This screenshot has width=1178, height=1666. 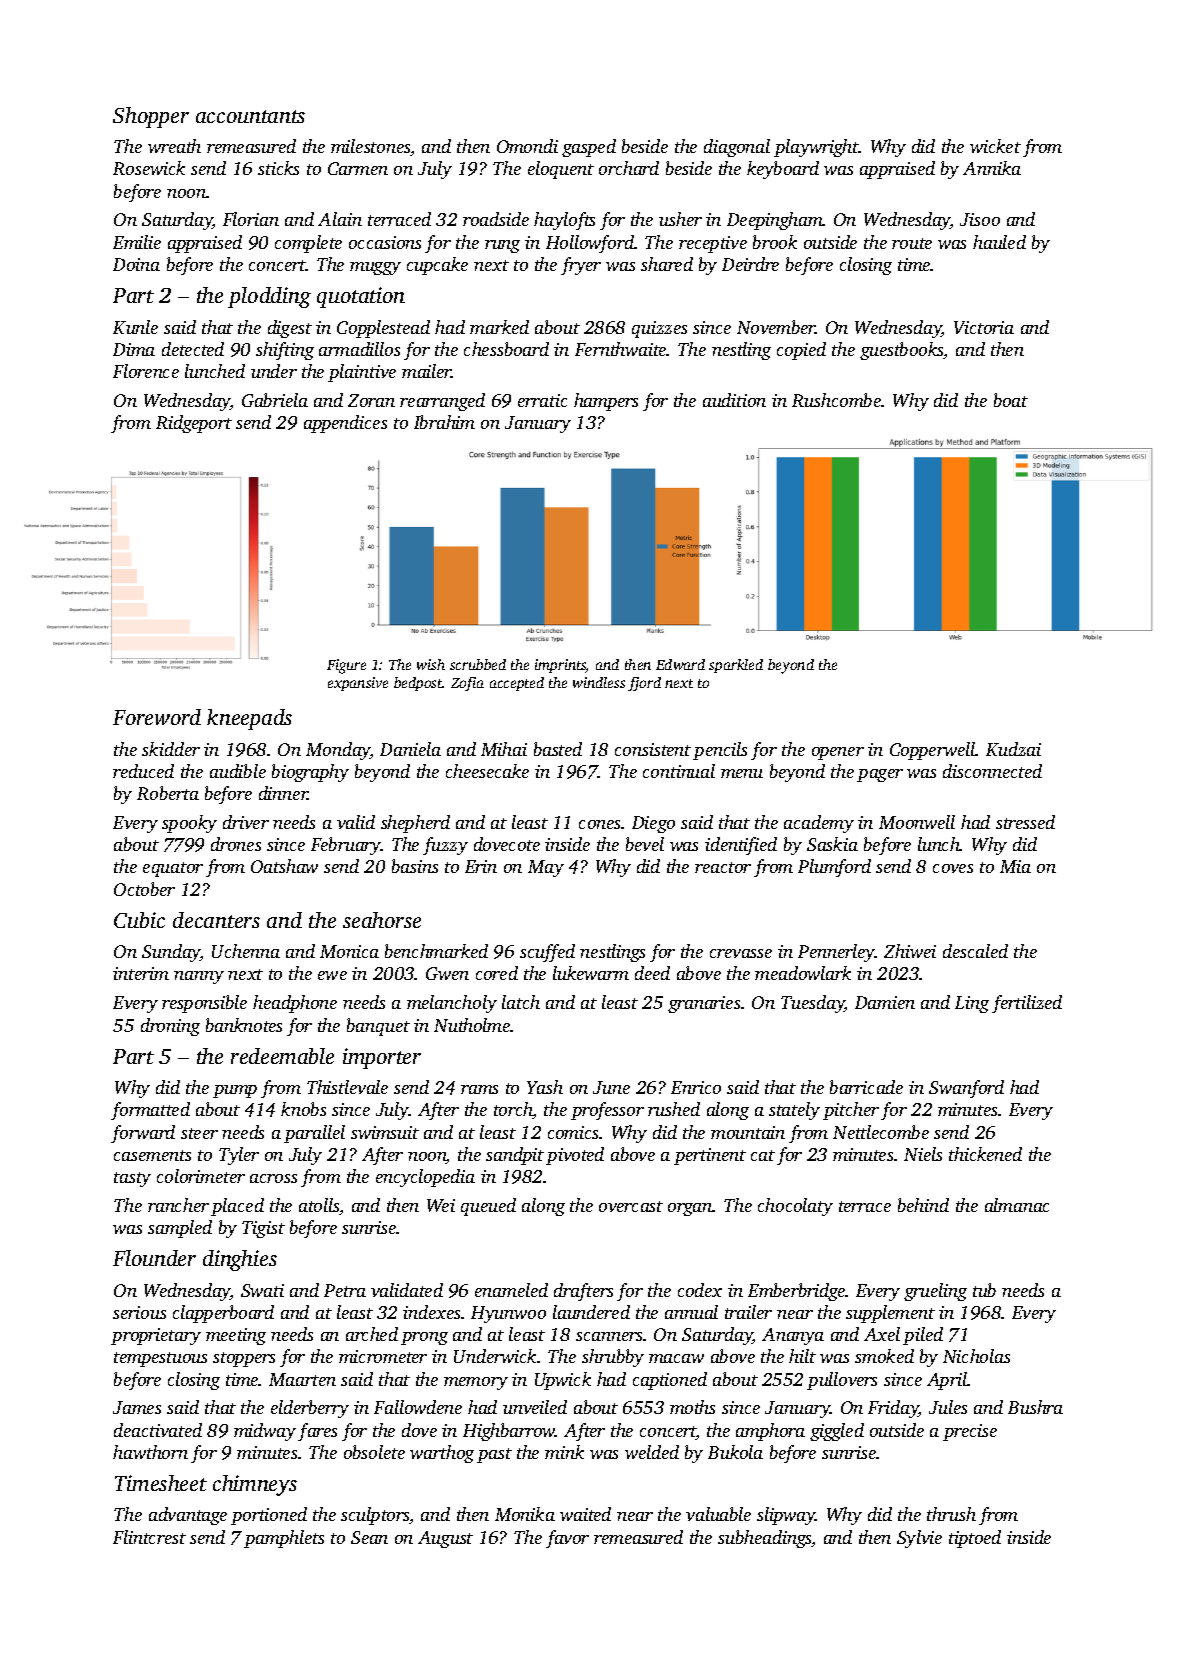 I want to click on favor, so click(x=567, y=1539).
